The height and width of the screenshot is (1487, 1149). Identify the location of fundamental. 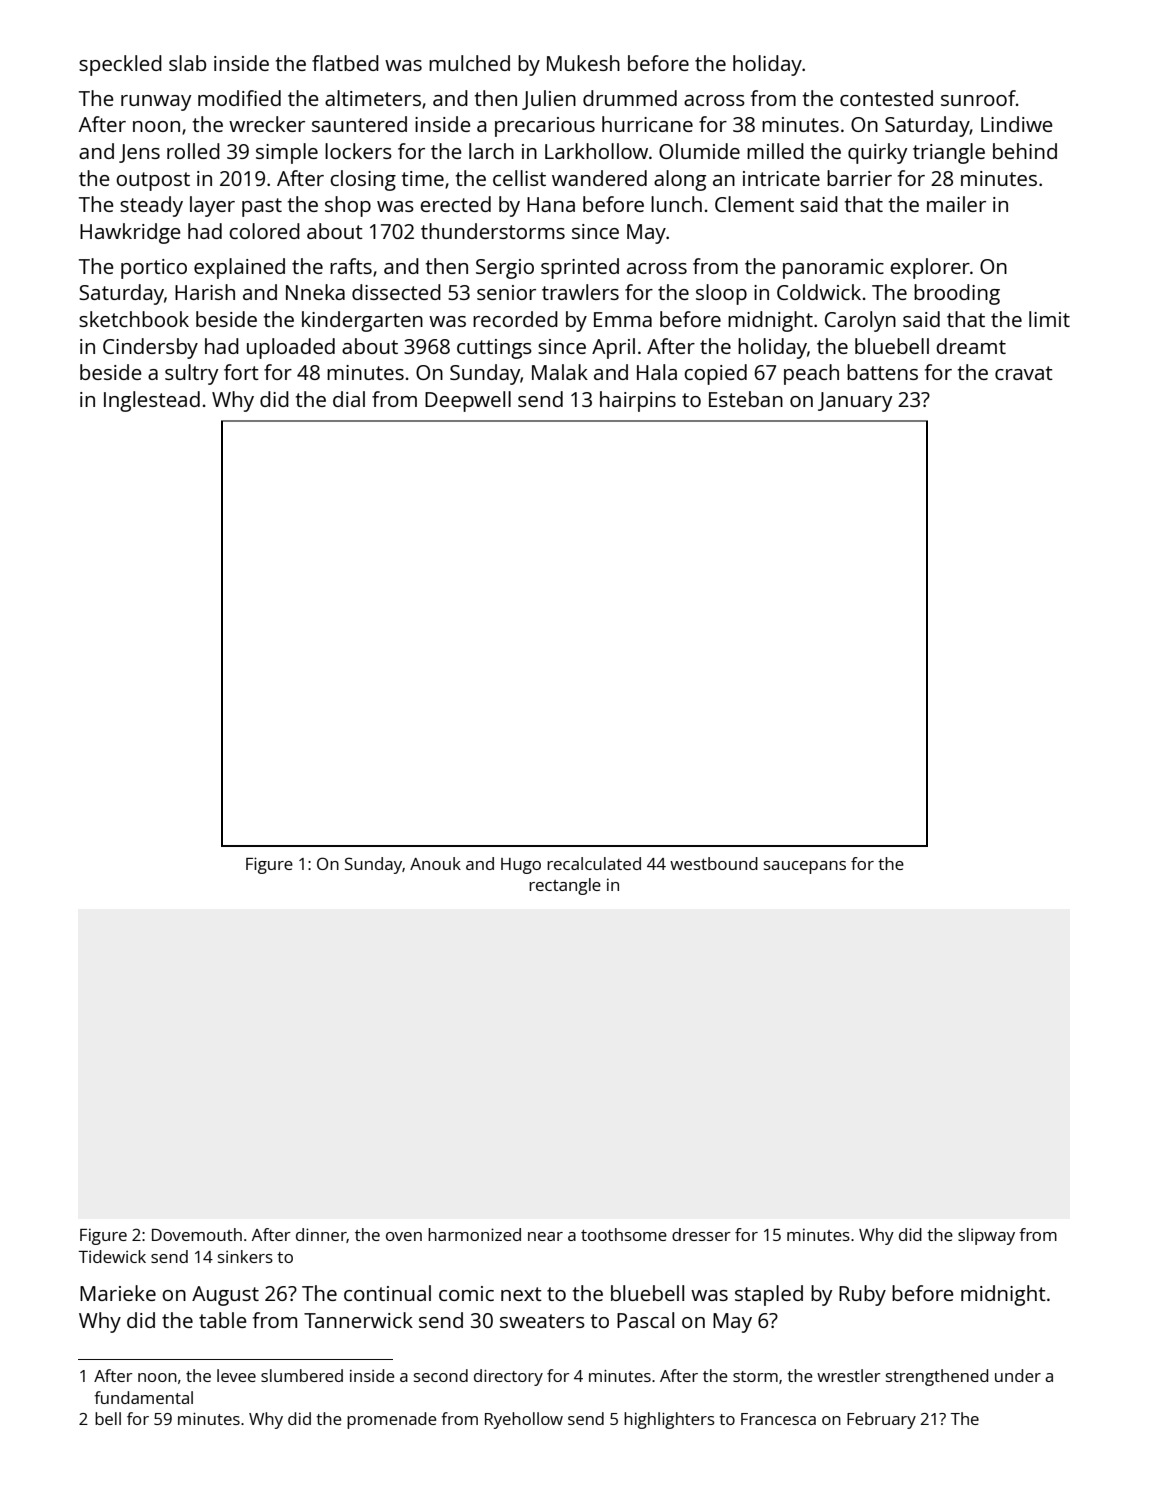
(143, 1397).
